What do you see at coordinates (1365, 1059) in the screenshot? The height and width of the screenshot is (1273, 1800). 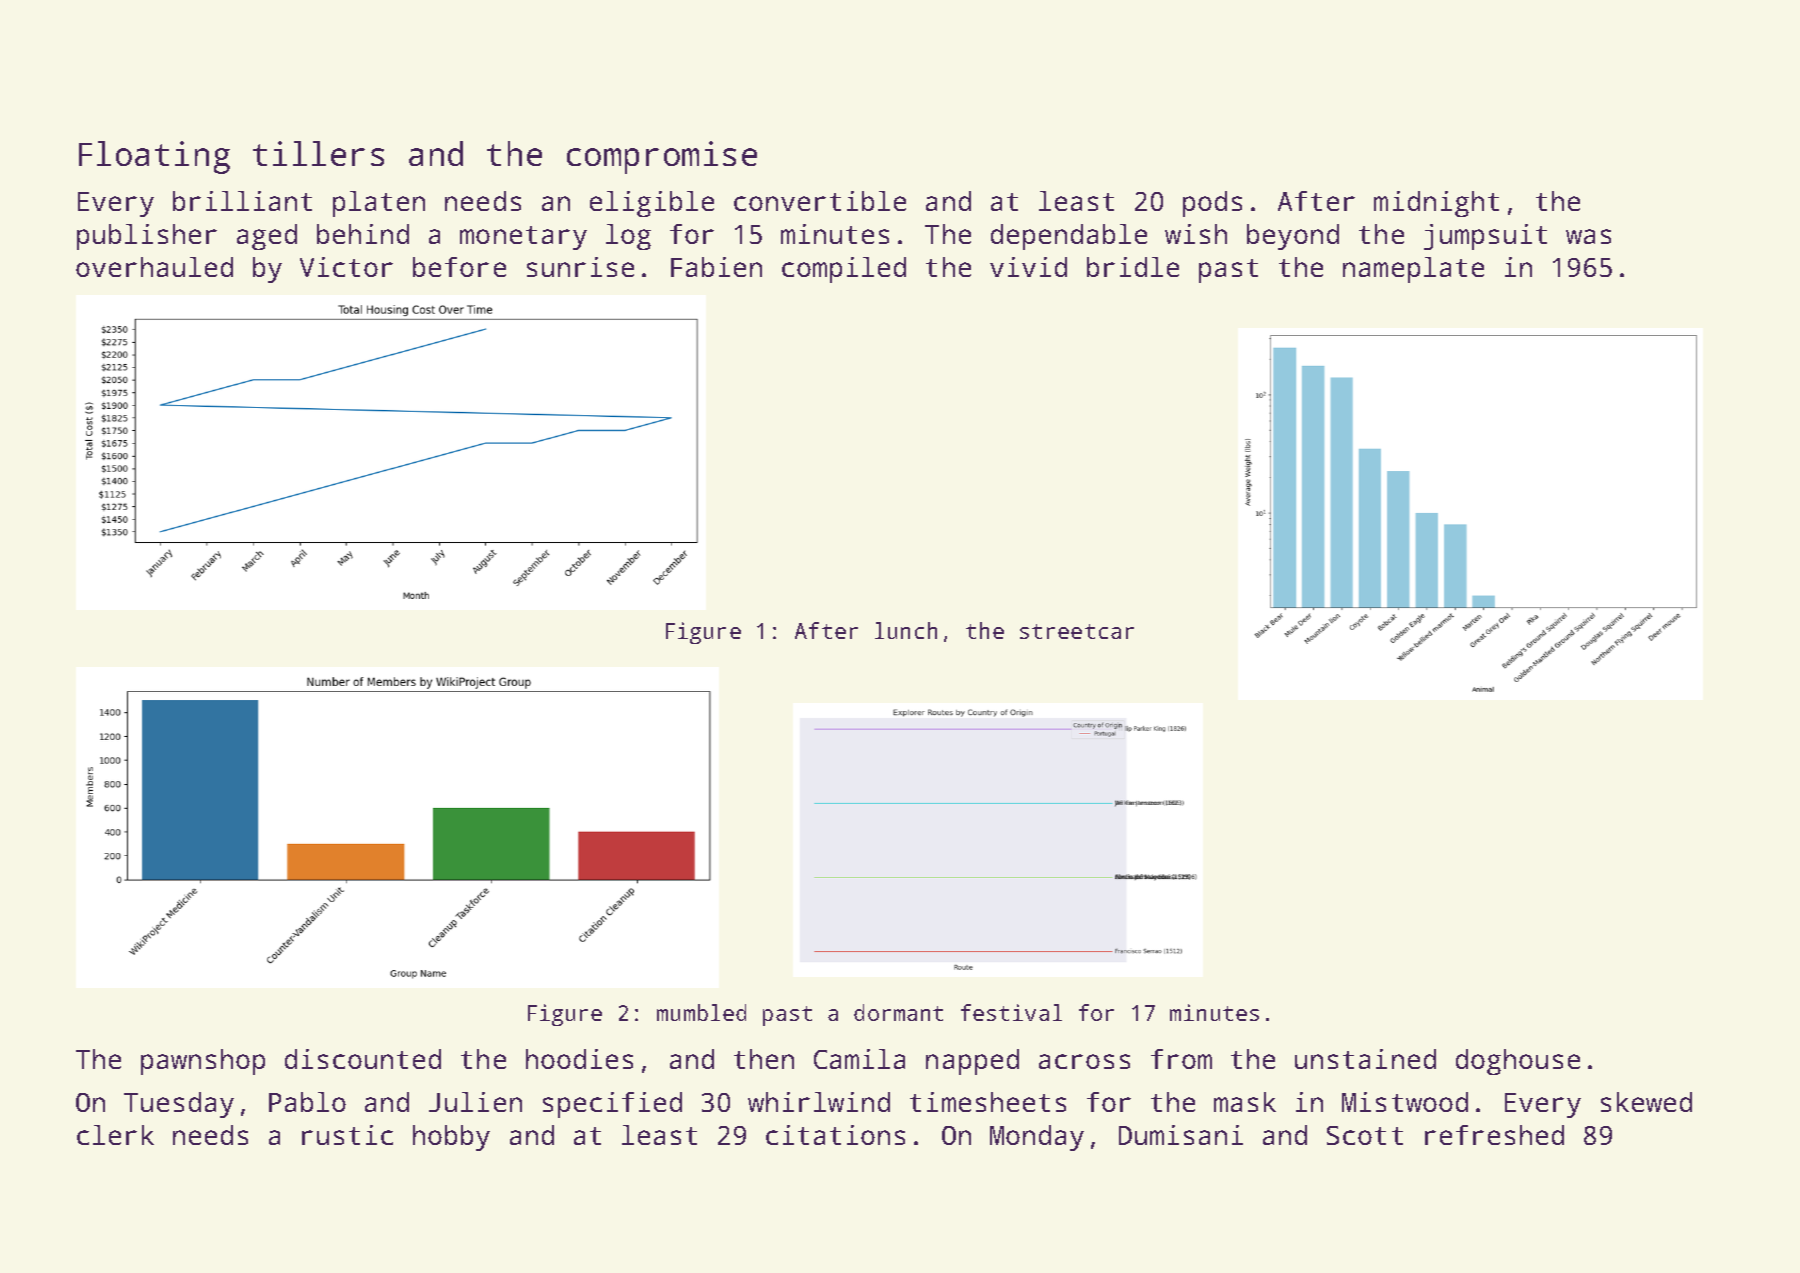 I see `unstained` at bounding box center [1365, 1059].
